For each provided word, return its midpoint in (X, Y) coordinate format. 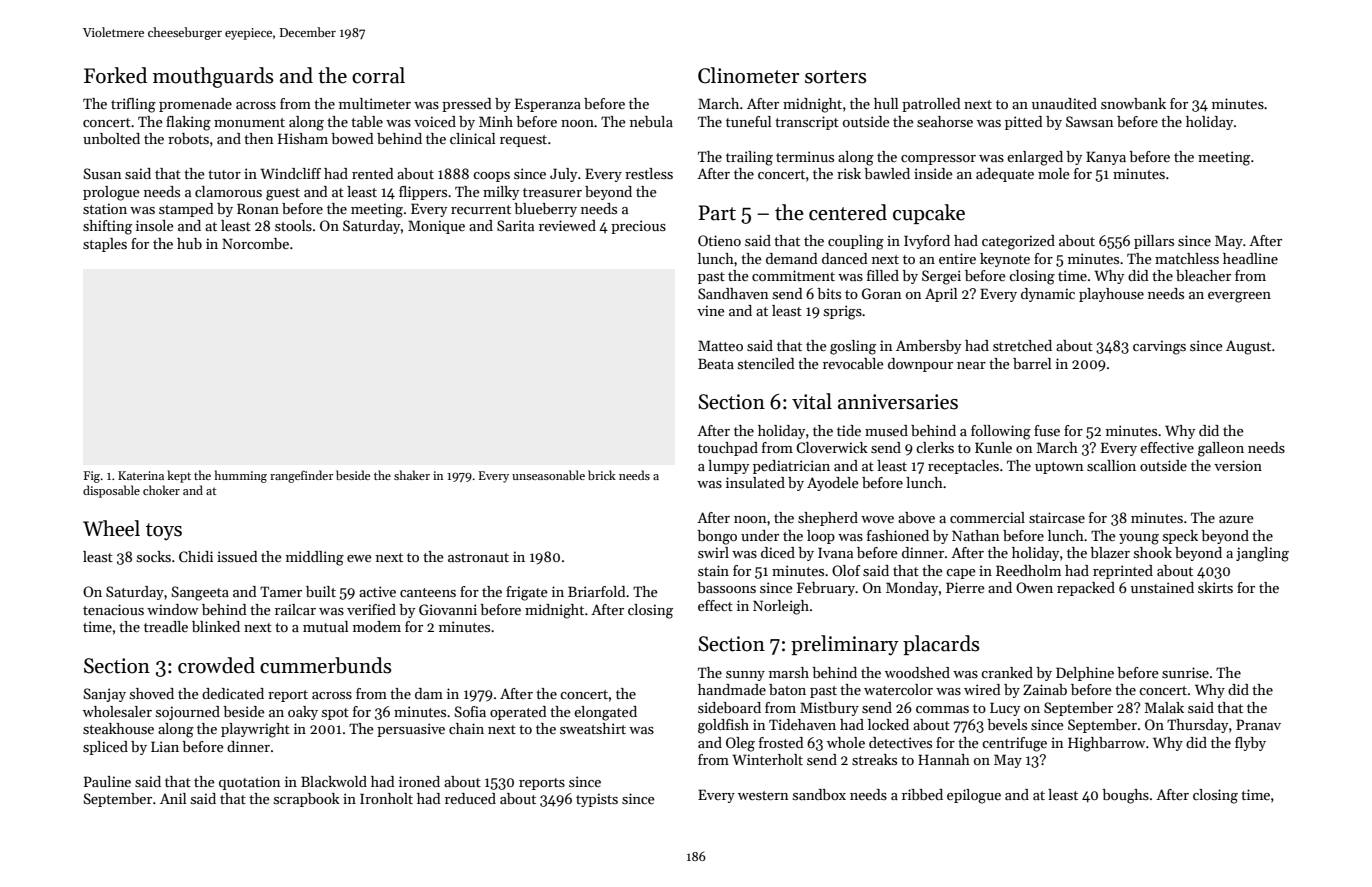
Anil (173, 798)
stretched (1022, 345)
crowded (216, 665)
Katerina (141, 475)
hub (189, 243)
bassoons (726, 587)
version (1238, 465)
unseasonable (548, 475)
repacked (1086, 589)
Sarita (515, 225)
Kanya (1106, 158)
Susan (103, 173)
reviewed (567, 225)
